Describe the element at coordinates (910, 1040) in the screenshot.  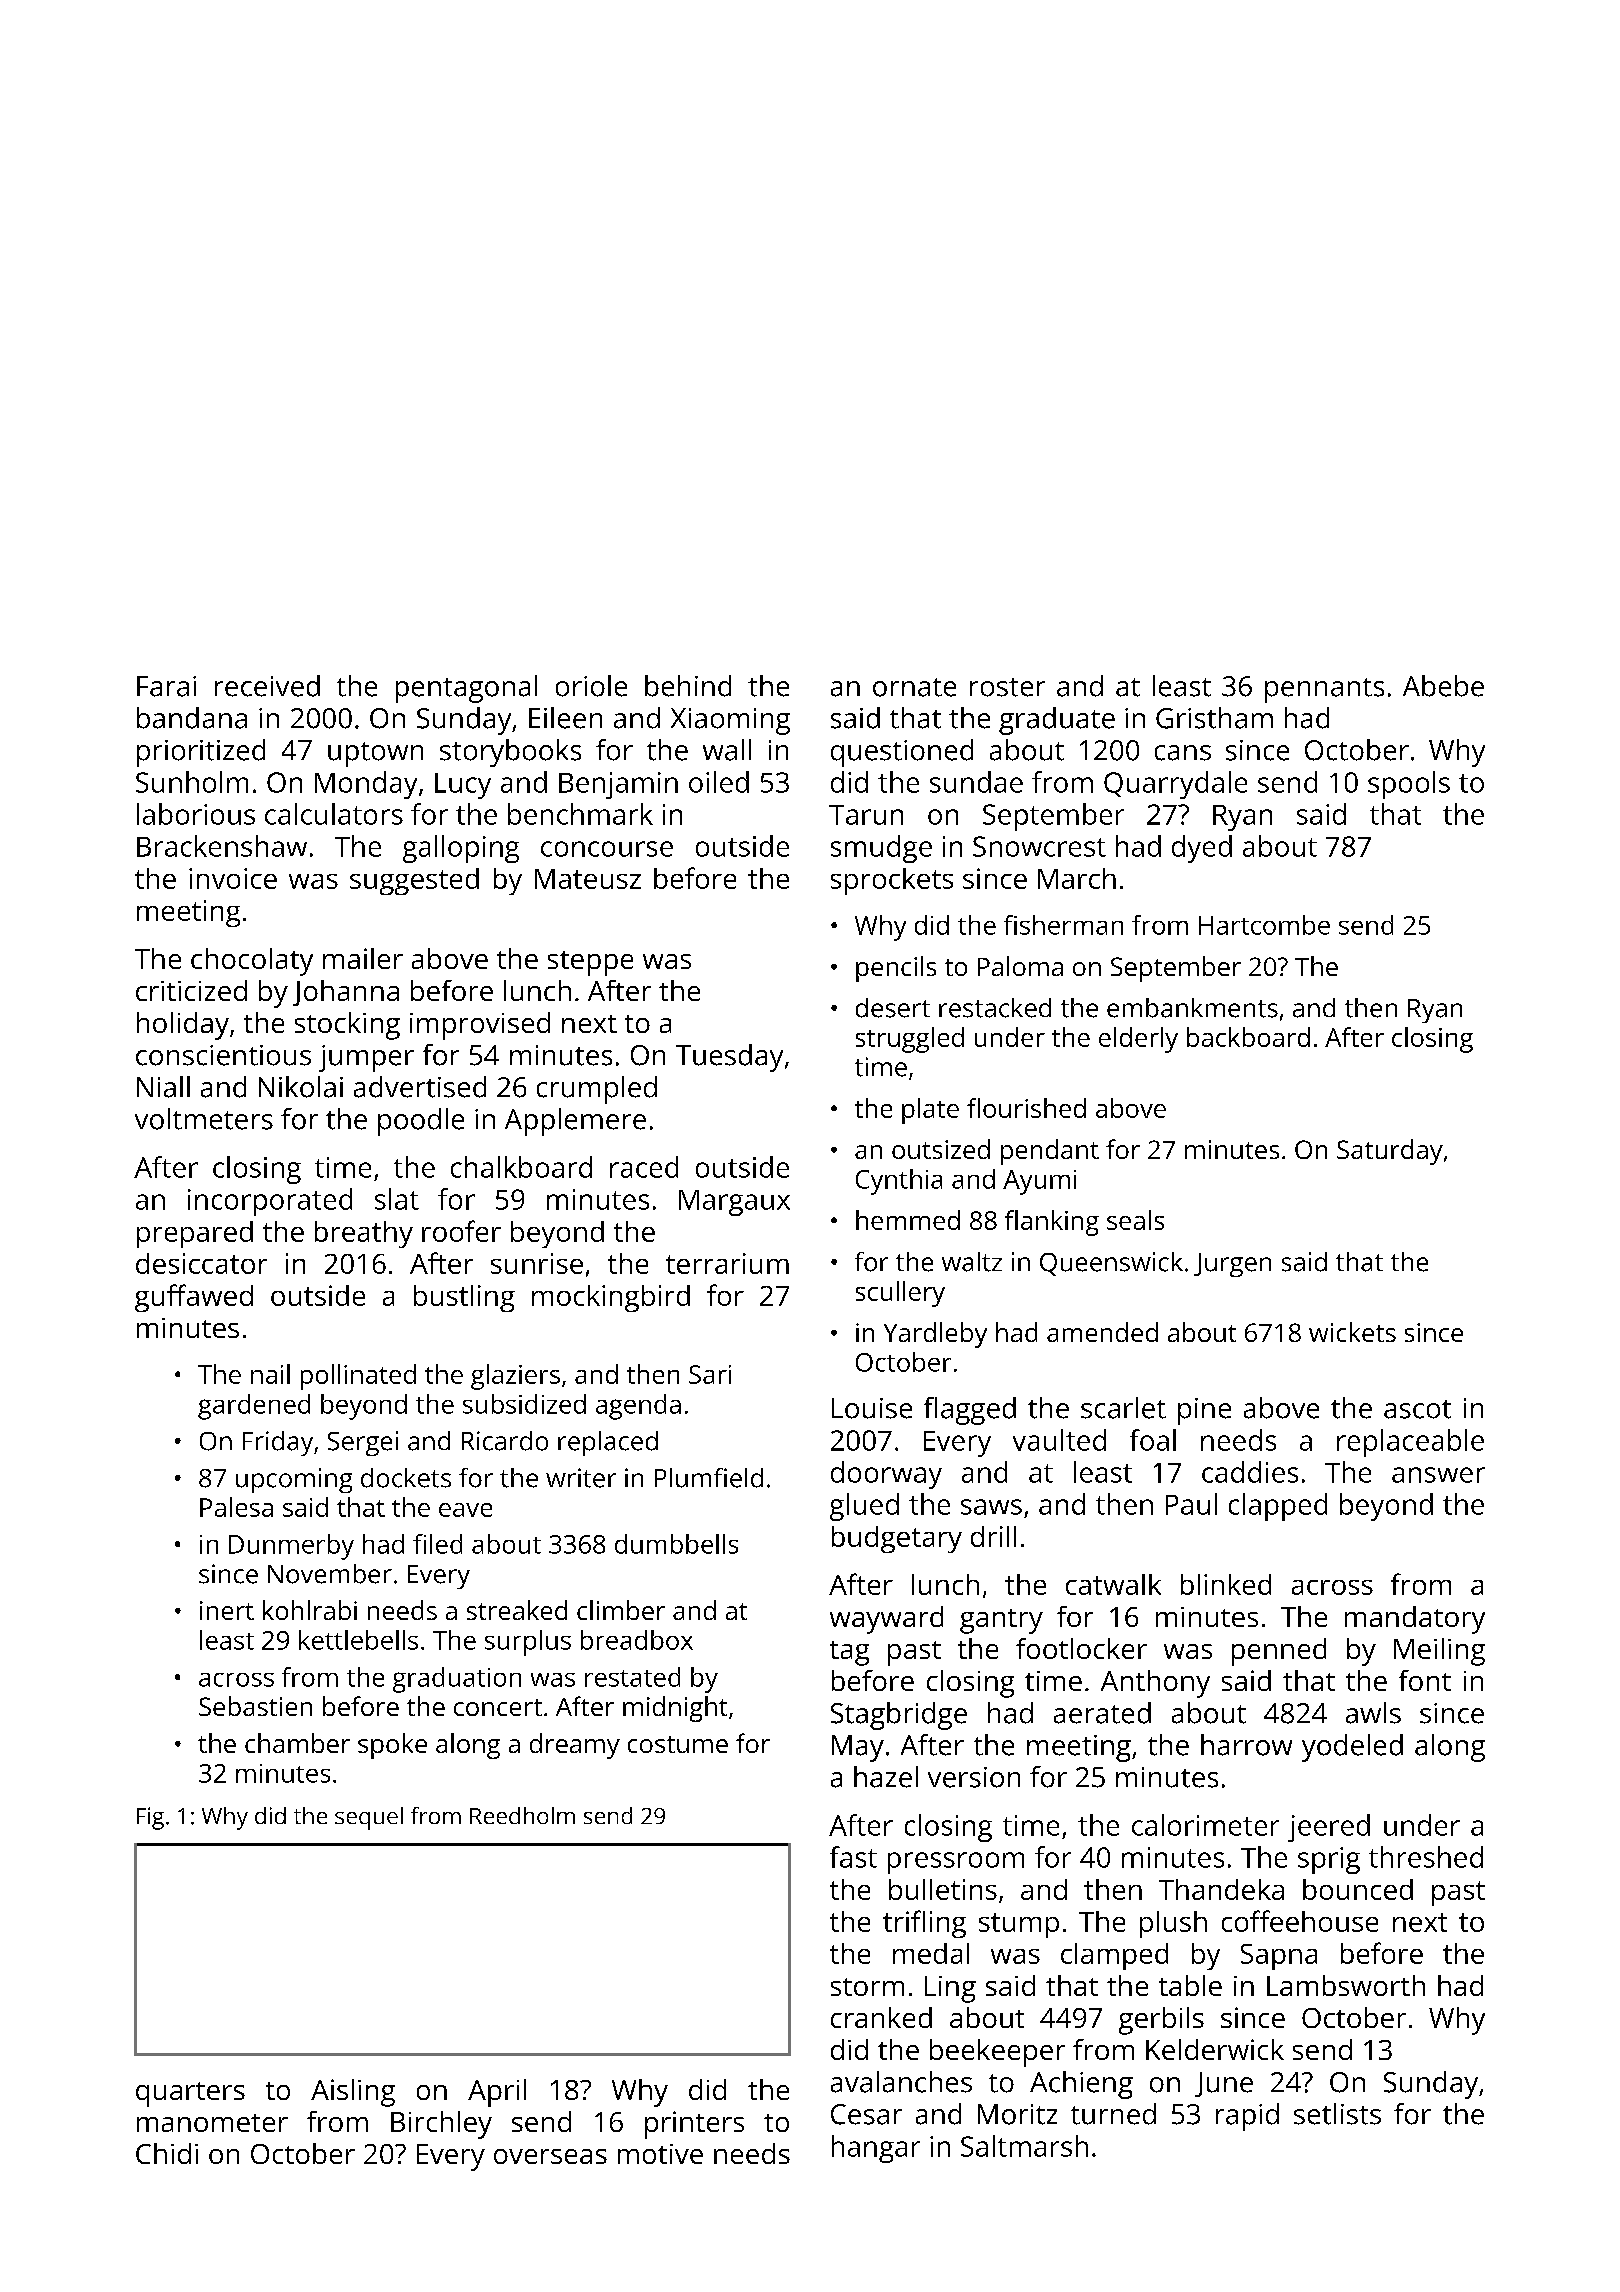
I see `struggled` at that location.
